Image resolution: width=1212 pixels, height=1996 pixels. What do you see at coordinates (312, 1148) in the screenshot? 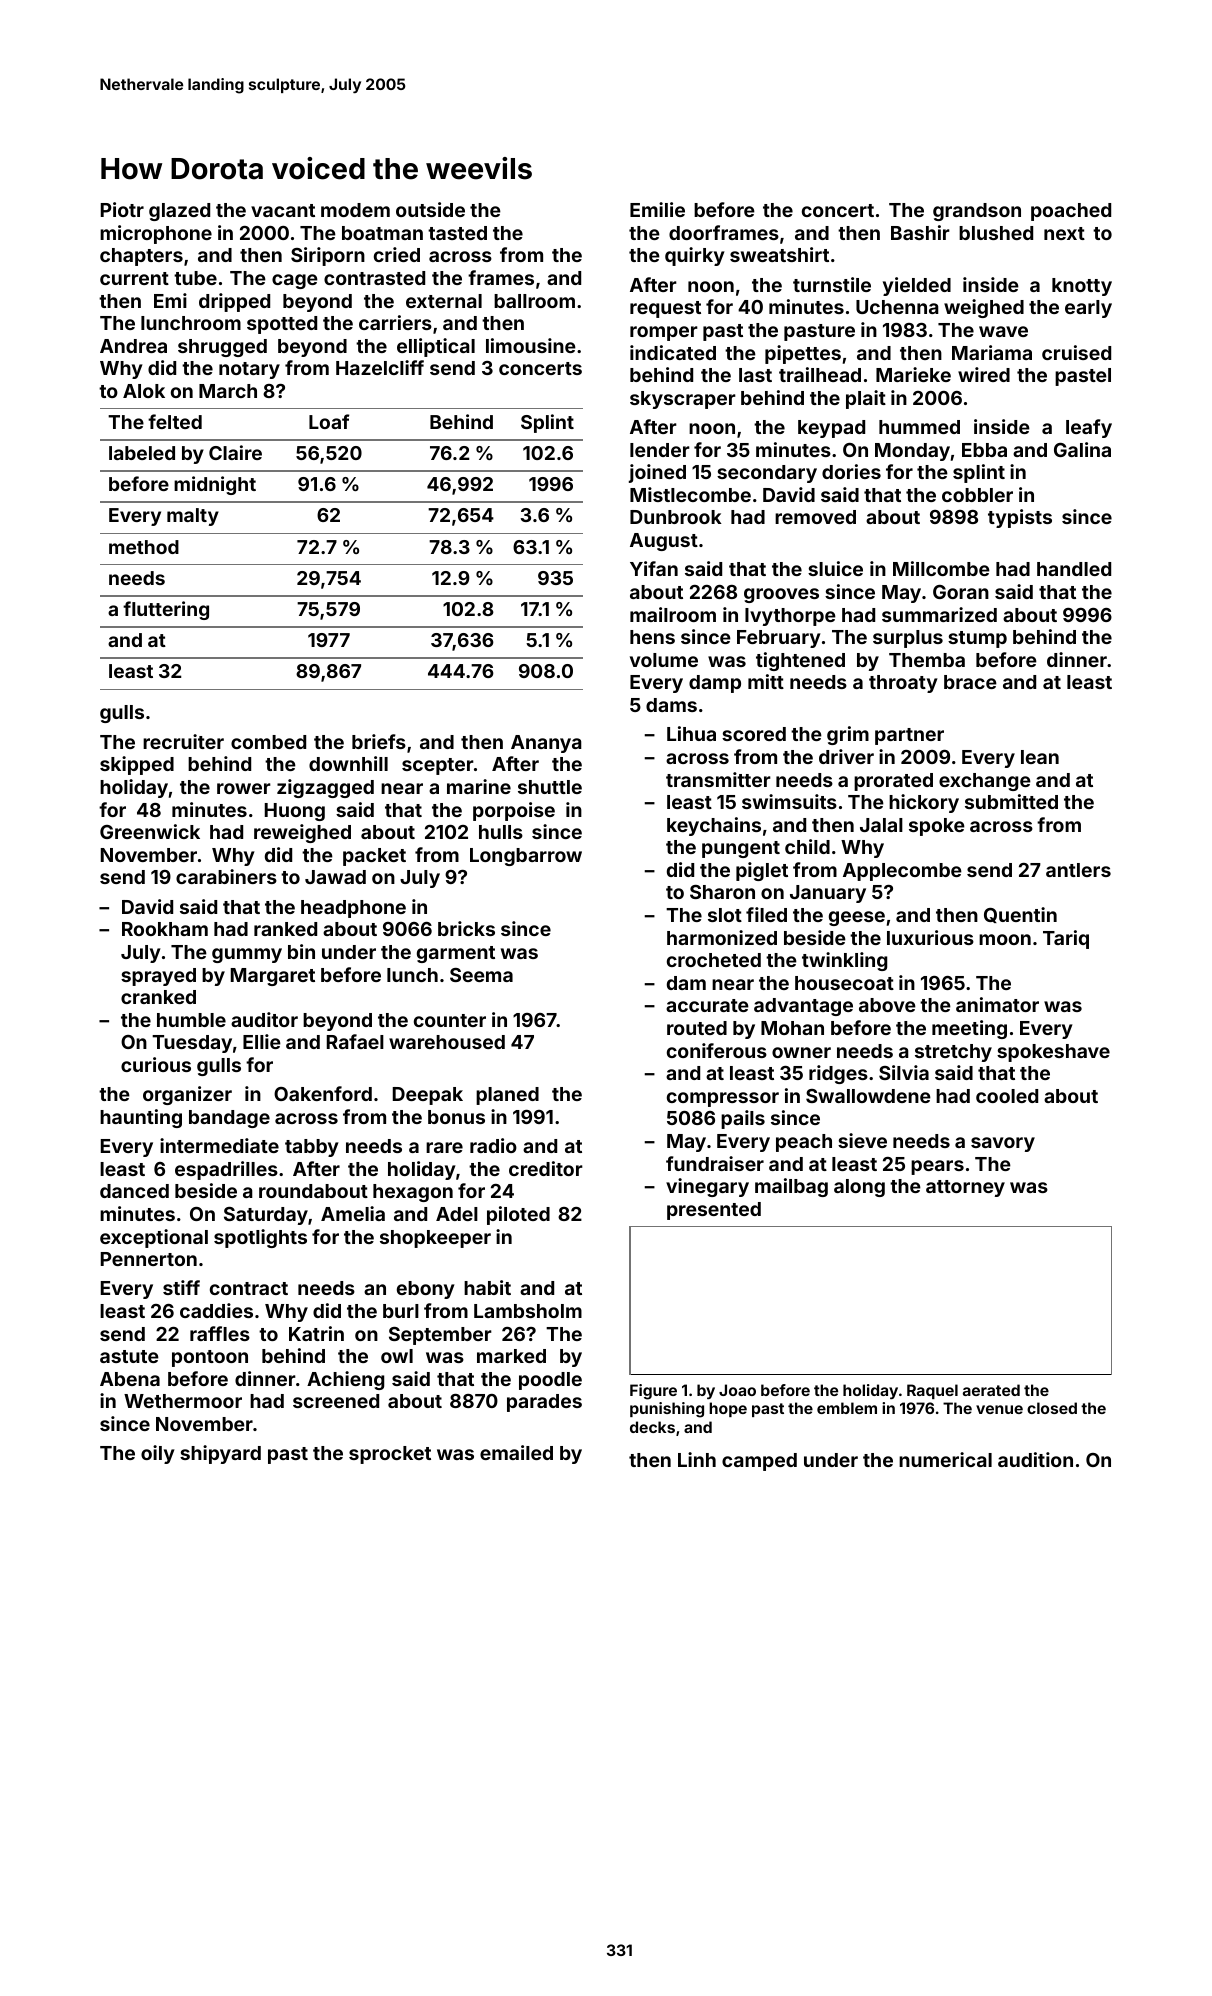
I see `tabby` at bounding box center [312, 1148].
